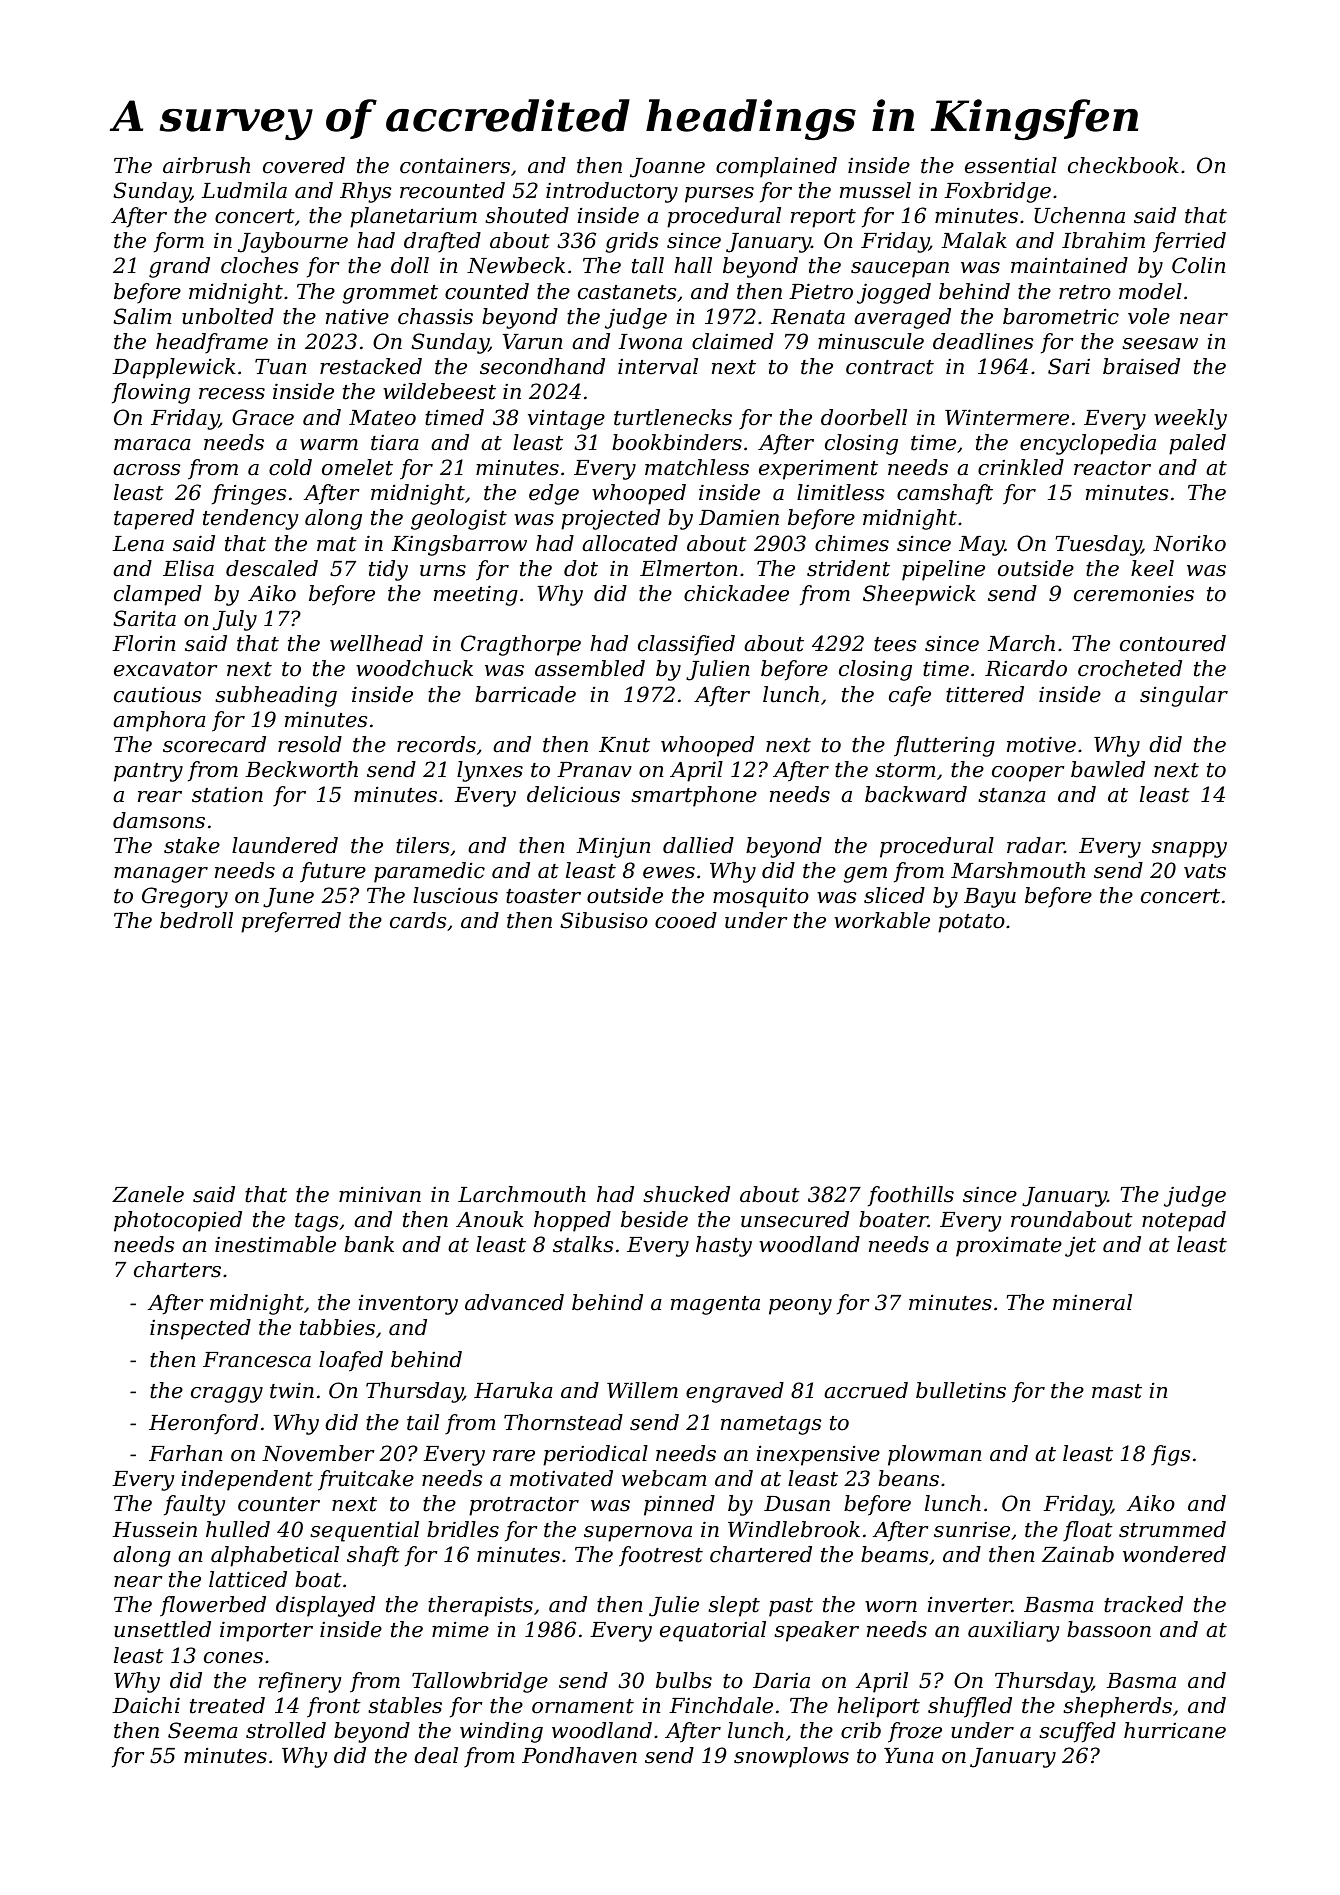 The height and width of the page is (1895, 1340). I want to click on potato, so click(971, 923).
